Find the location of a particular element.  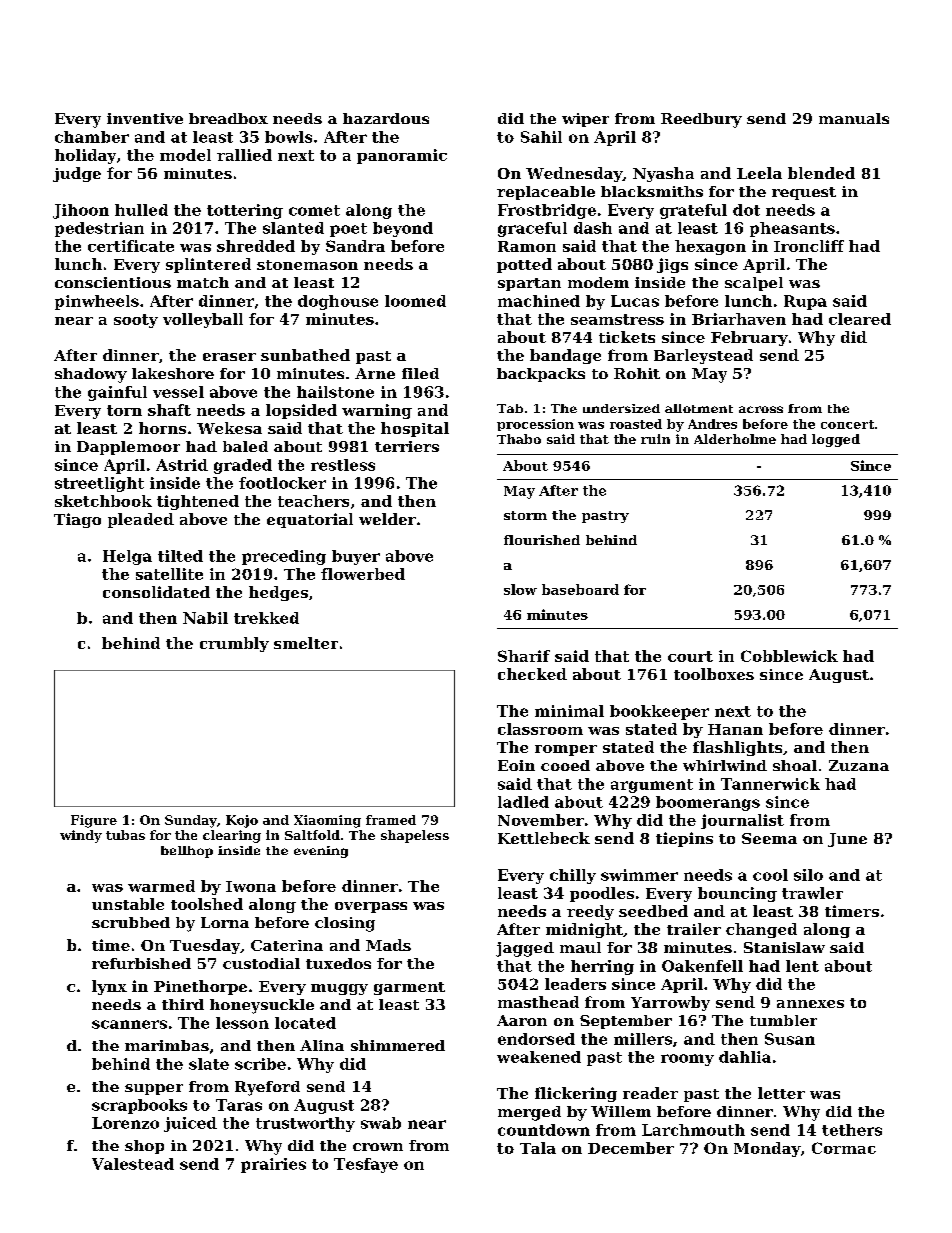

Hanan is located at coordinates (735, 729).
